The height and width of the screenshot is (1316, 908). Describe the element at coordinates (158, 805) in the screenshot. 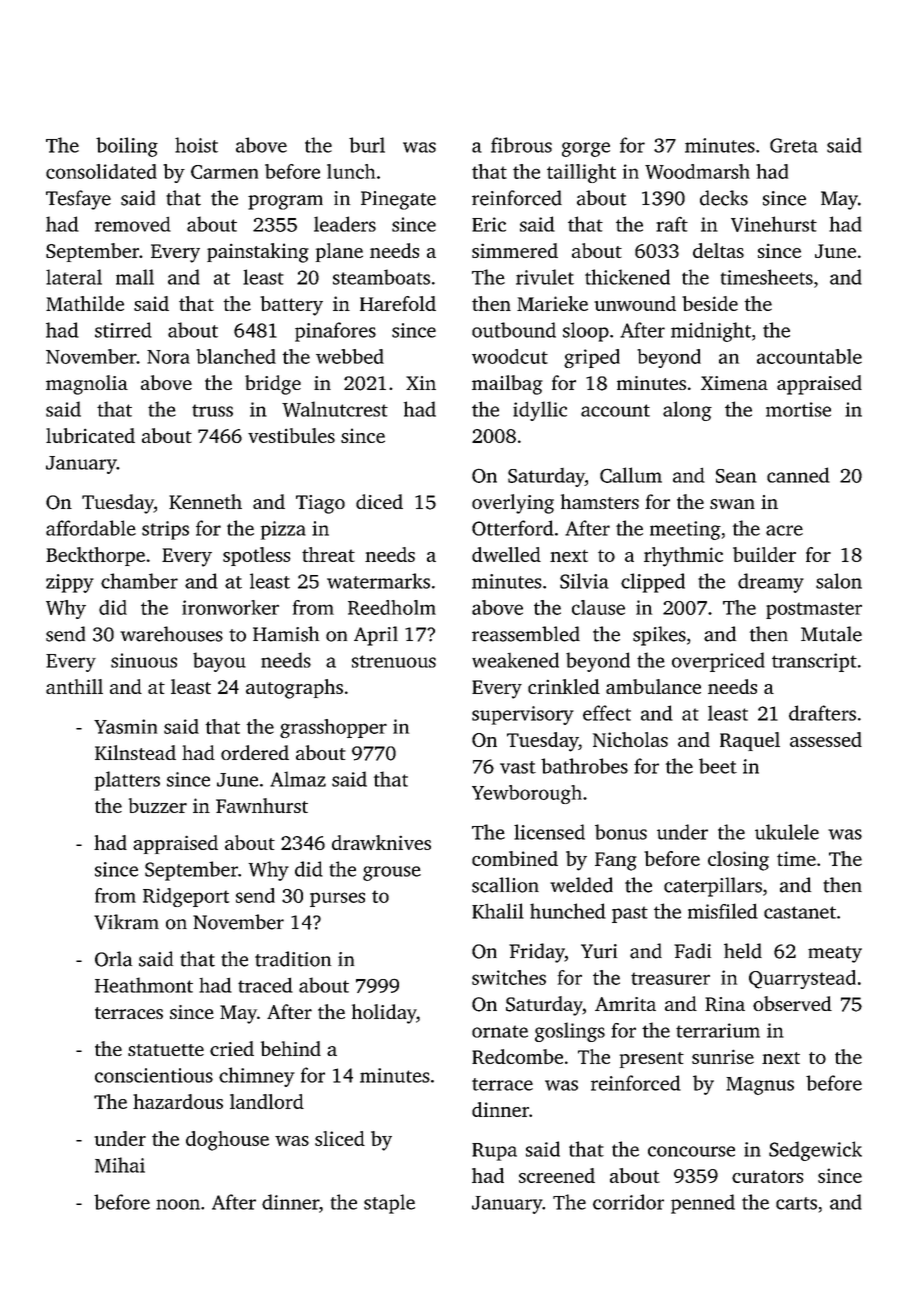

I see `buzzer` at that location.
